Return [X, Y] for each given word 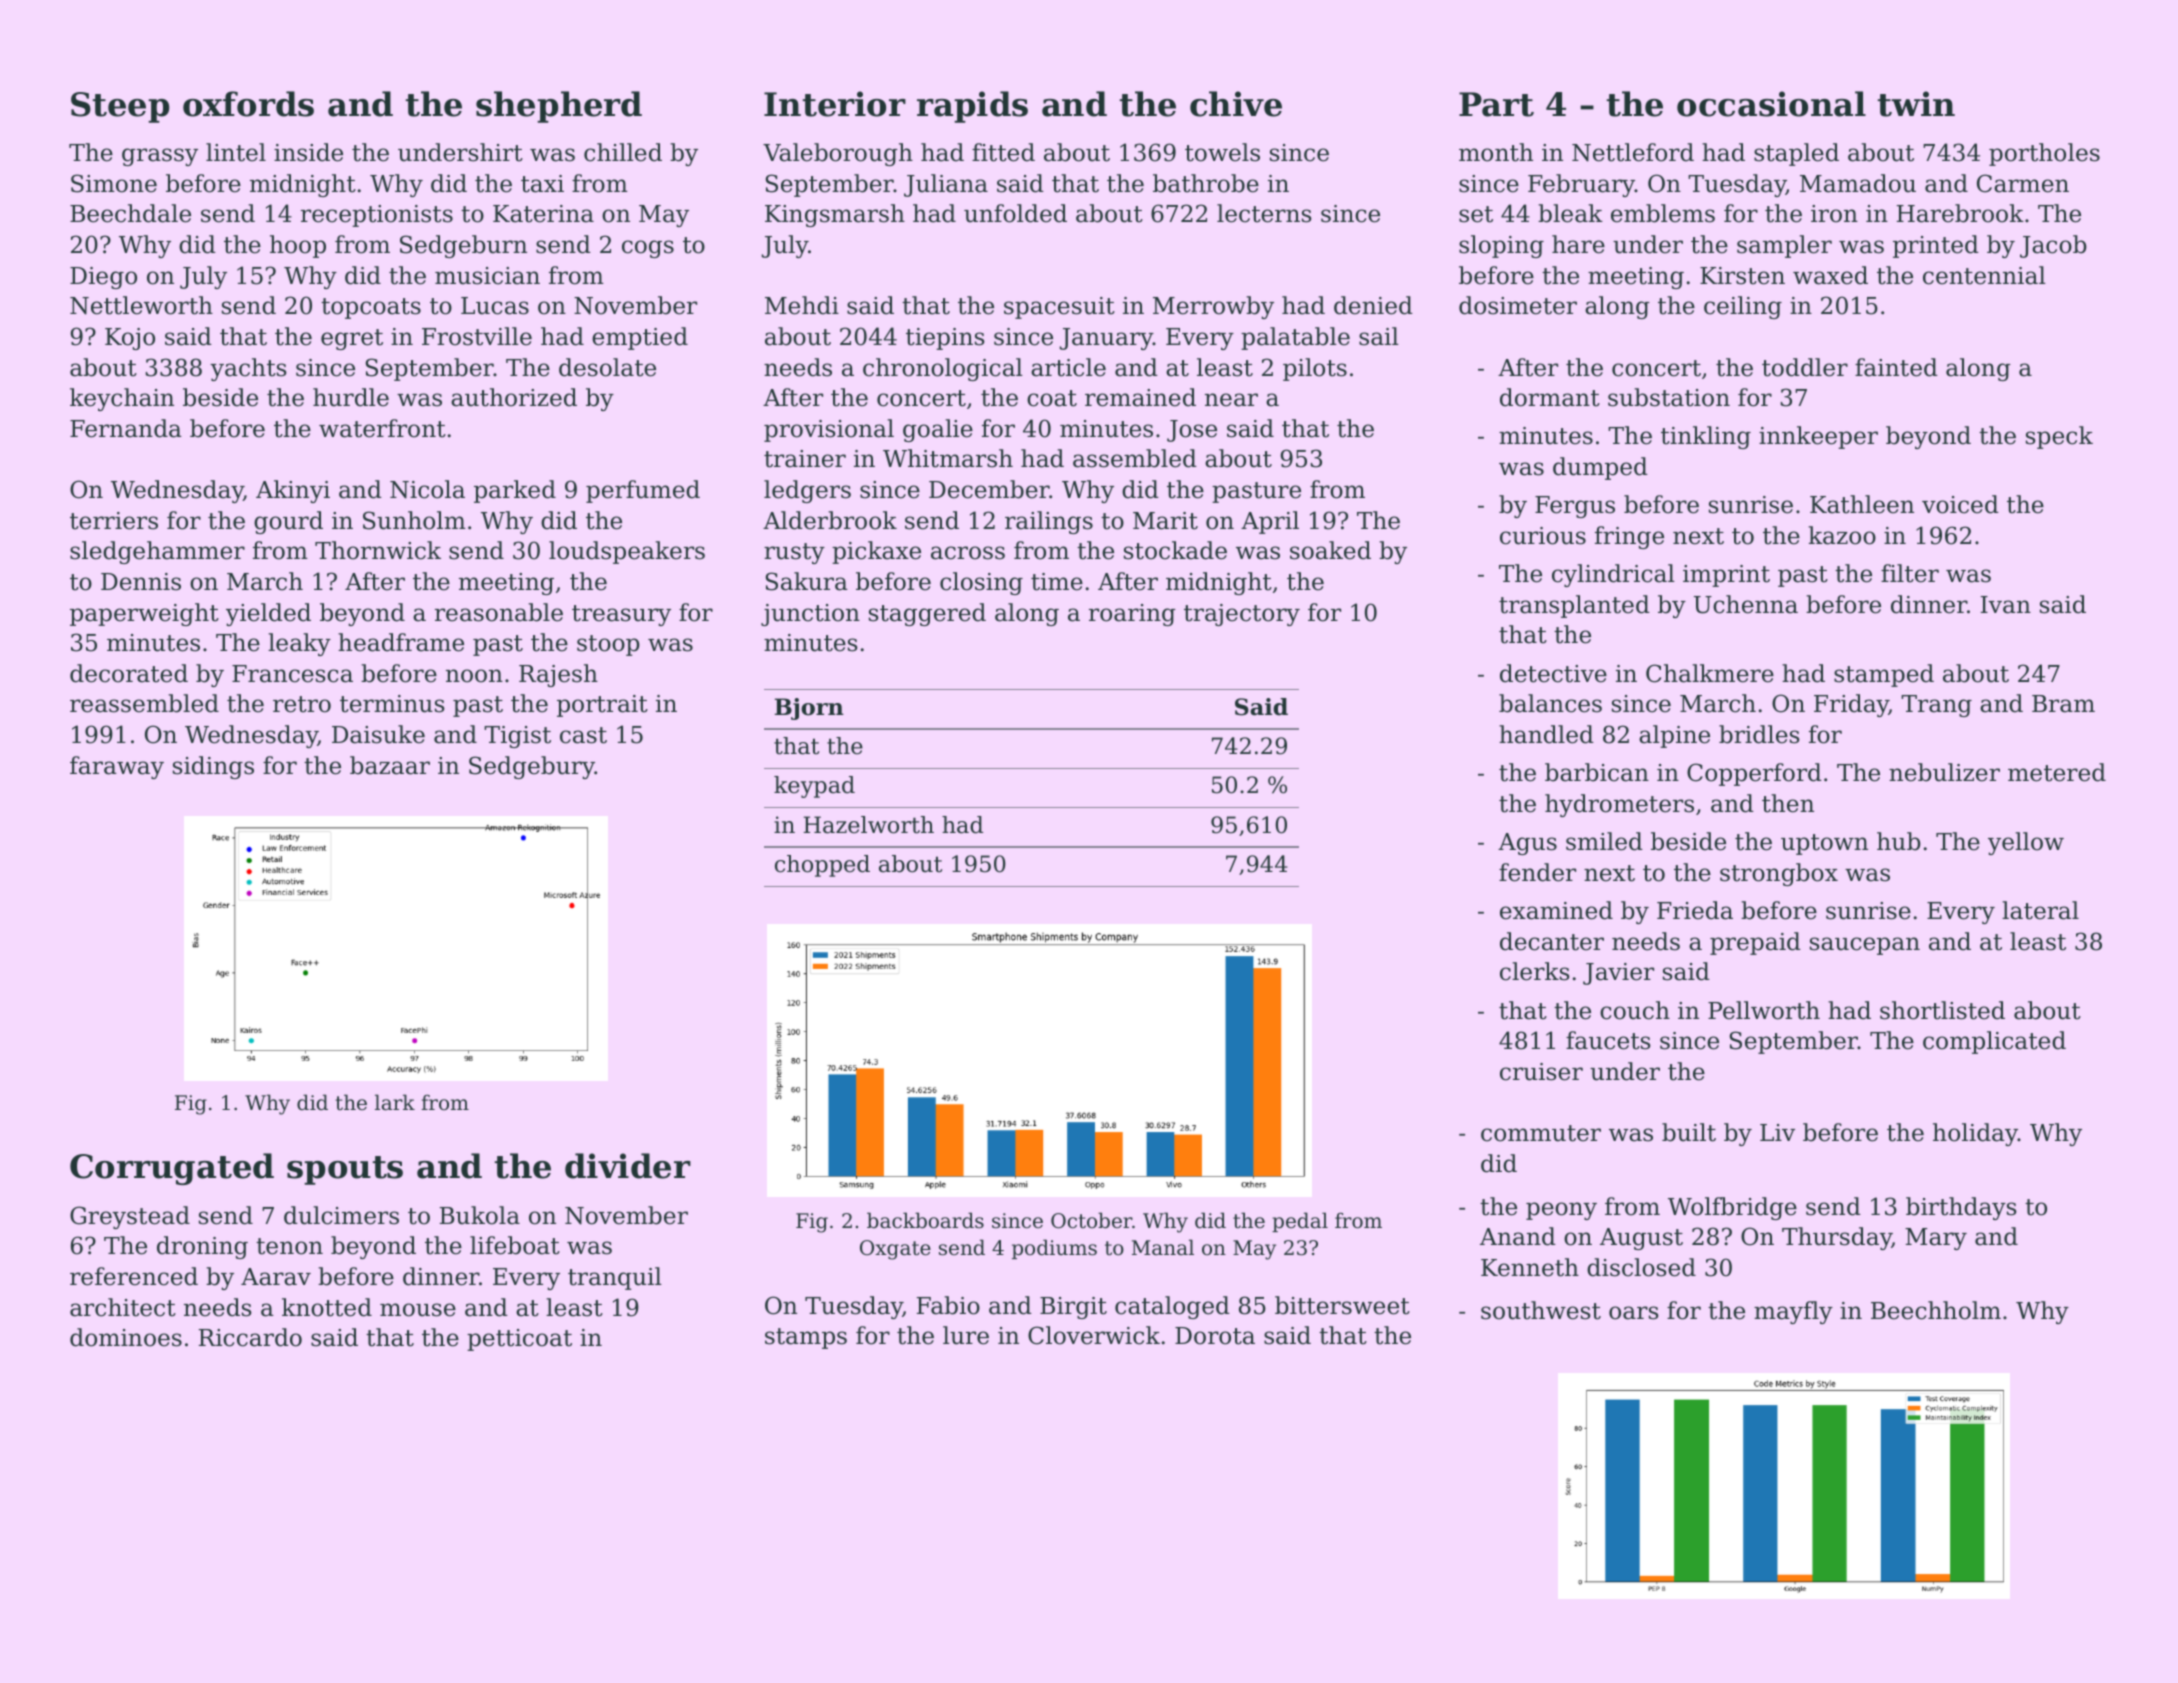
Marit [1165, 521]
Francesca [292, 674]
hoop [298, 246]
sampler [1784, 246]
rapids [972, 107]
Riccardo [250, 1337]
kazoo [1842, 535]
